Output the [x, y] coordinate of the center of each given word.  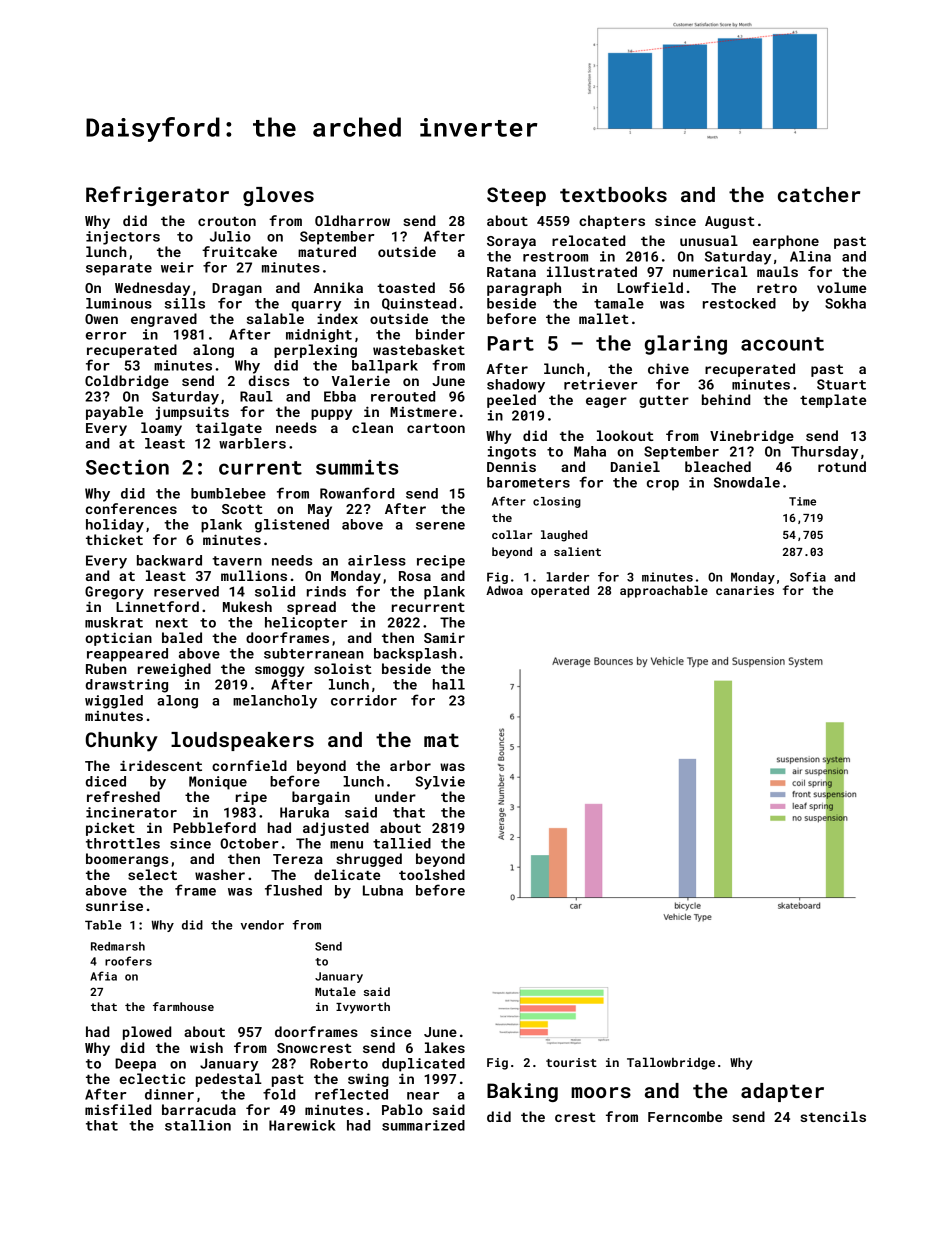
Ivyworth [363, 1008]
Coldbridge [127, 382]
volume [841, 287]
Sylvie [440, 783]
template [833, 401]
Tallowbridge [671, 1063]
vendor [262, 925]
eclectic [152, 1078]
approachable [664, 591]
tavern [237, 561]
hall [449, 684]
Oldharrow [352, 220]
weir [177, 267]
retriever [601, 384]
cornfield [249, 765]
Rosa [415, 576]
